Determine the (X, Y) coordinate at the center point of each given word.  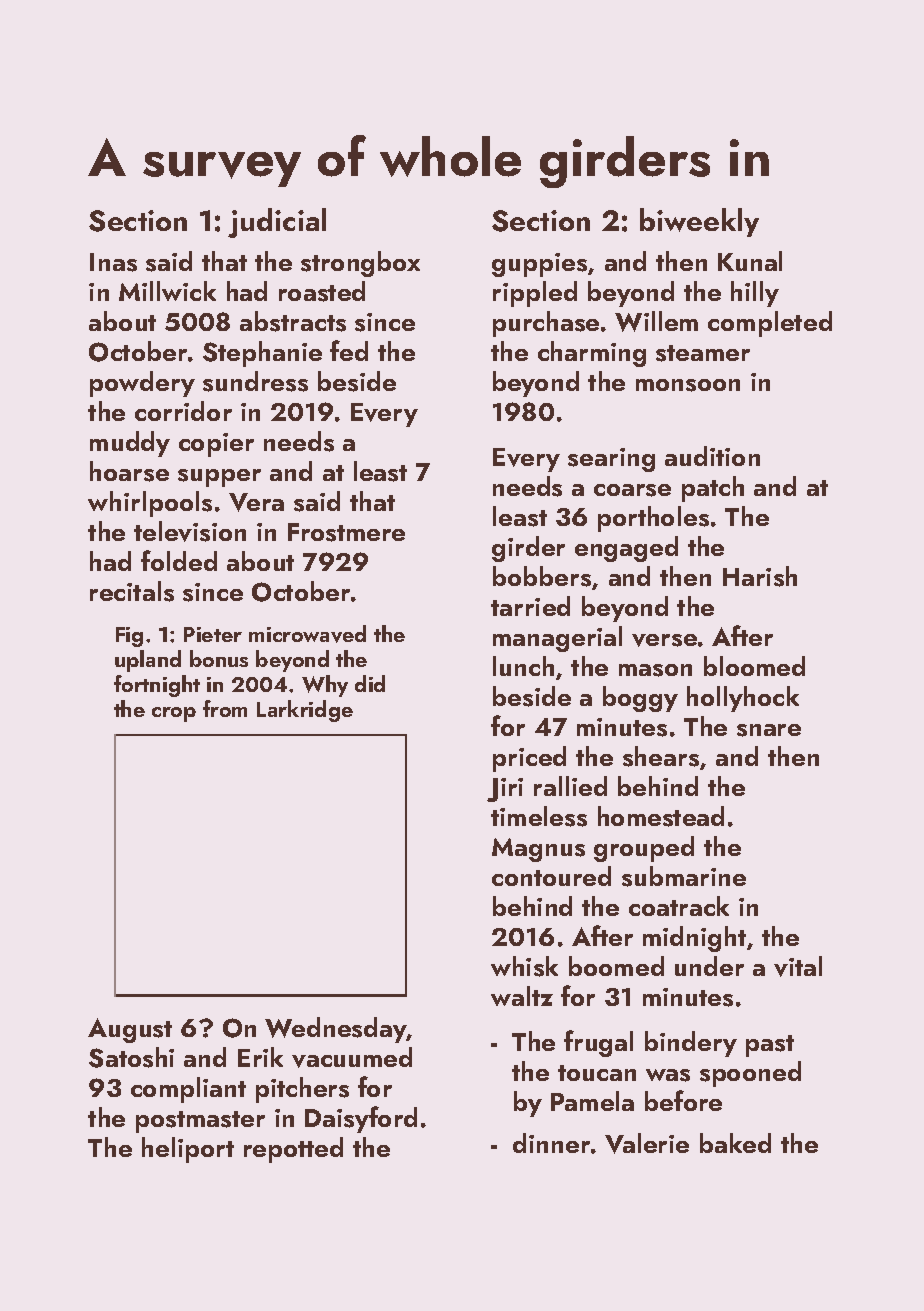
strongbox (360, 264)
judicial (277, 223)
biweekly (699, 222)
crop (174, 714)
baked (735, 1143)
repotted (293, 1150)
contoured (551, 876)
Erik (260, 1057)
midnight (694, 939)
